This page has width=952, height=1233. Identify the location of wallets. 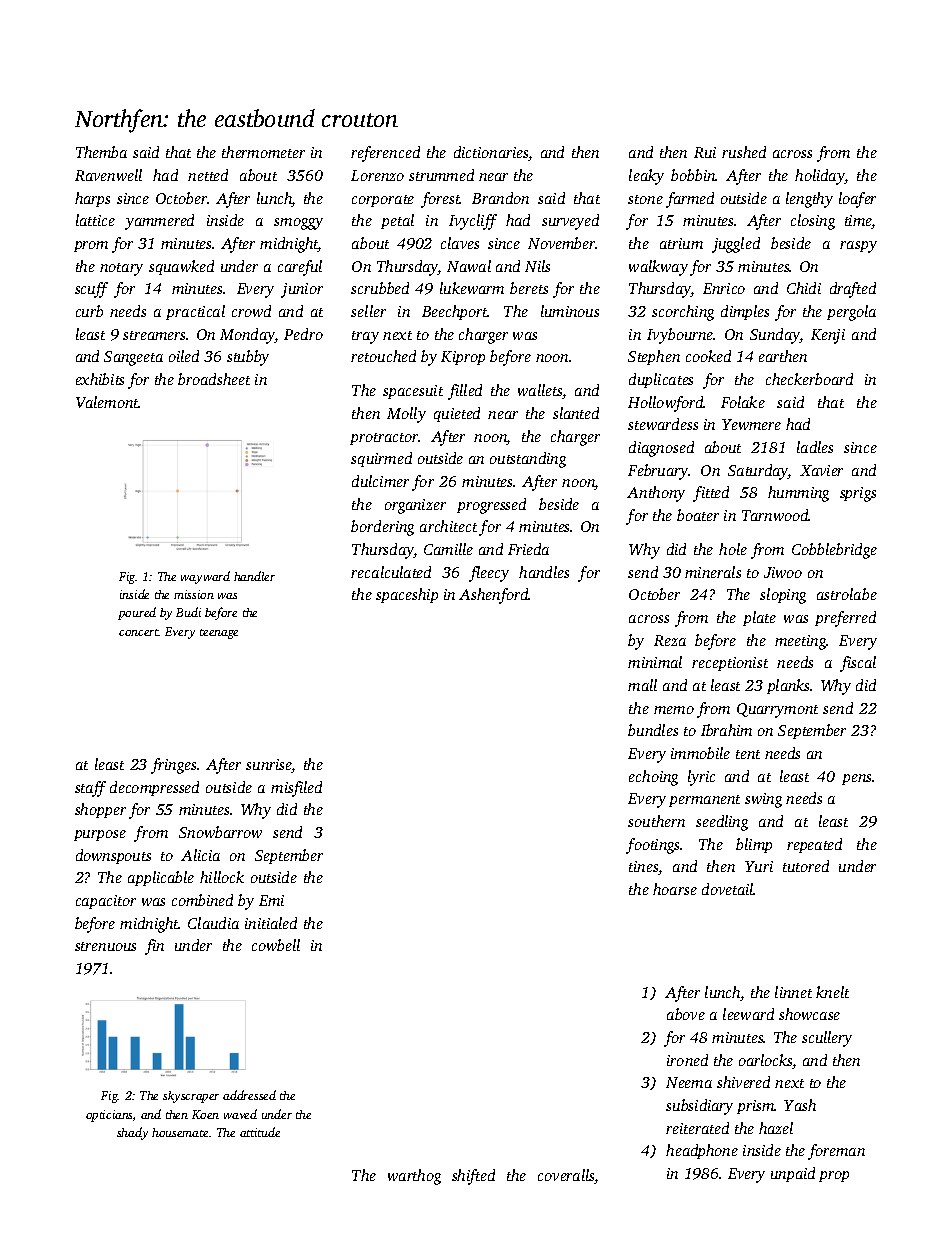
(540, 391).
